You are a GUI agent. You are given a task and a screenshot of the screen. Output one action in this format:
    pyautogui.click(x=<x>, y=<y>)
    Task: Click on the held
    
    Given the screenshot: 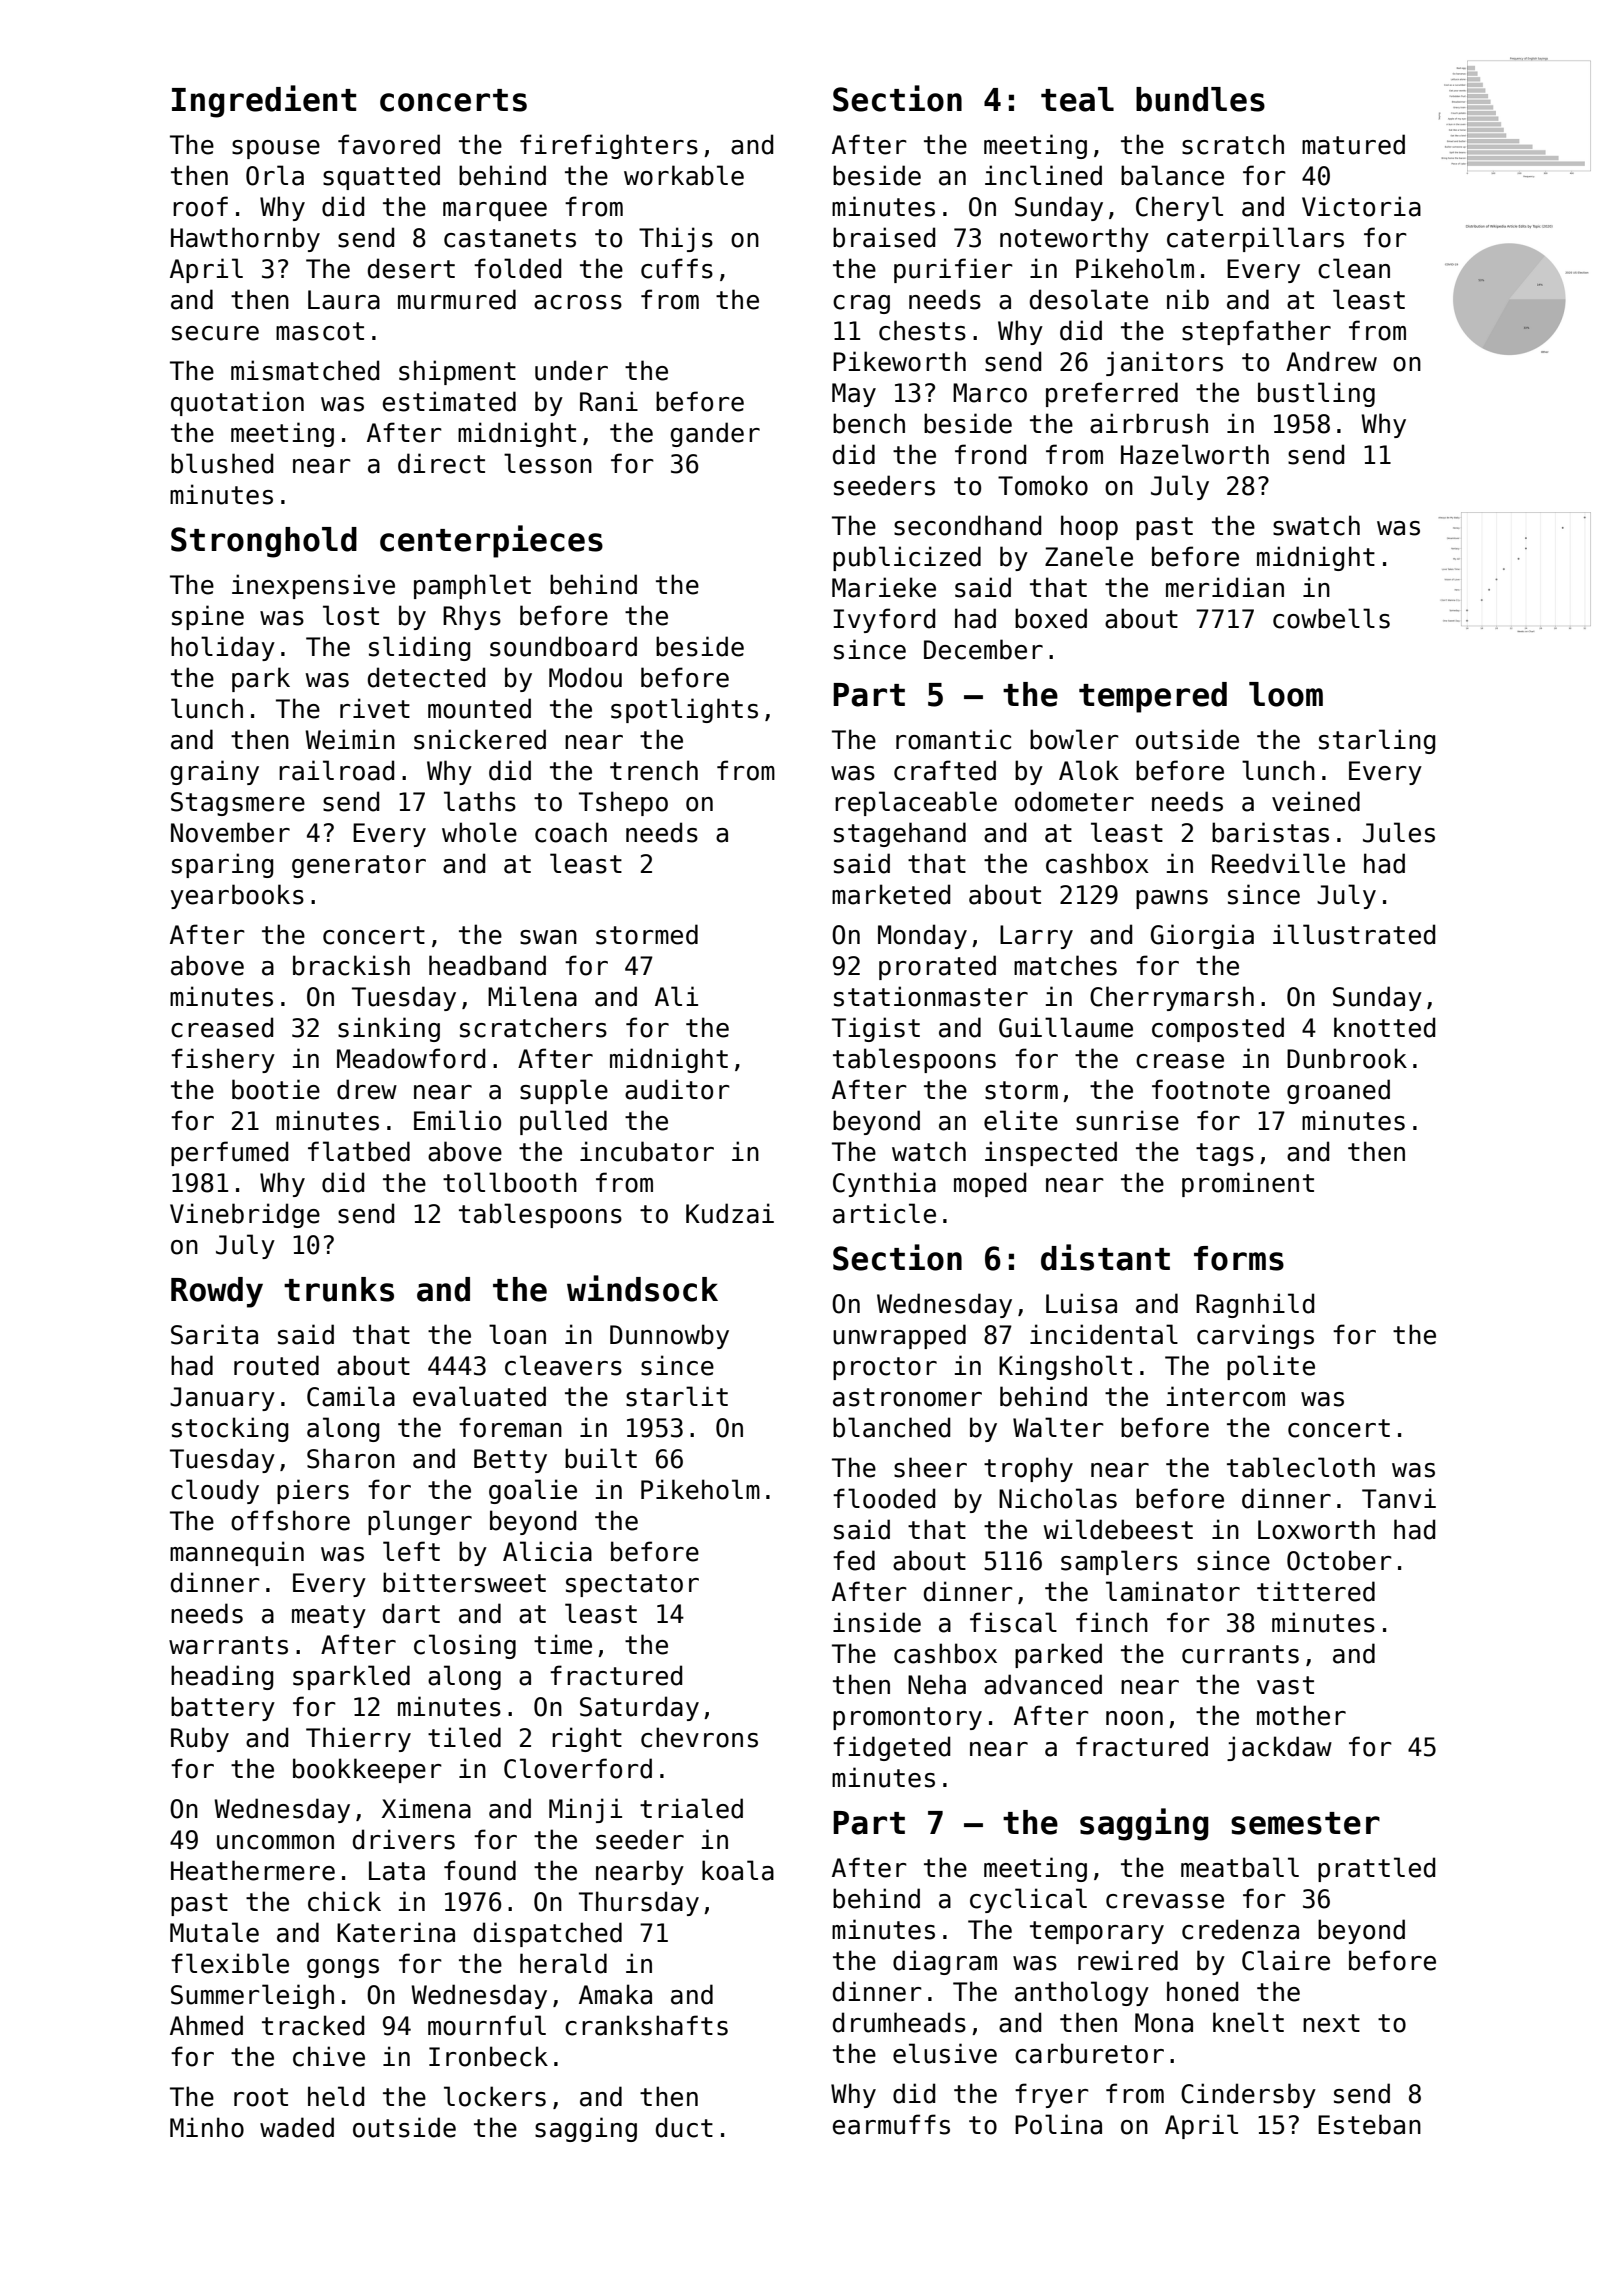 What is the action you would take?
    pyautogui.click(x=336, y=2096)
